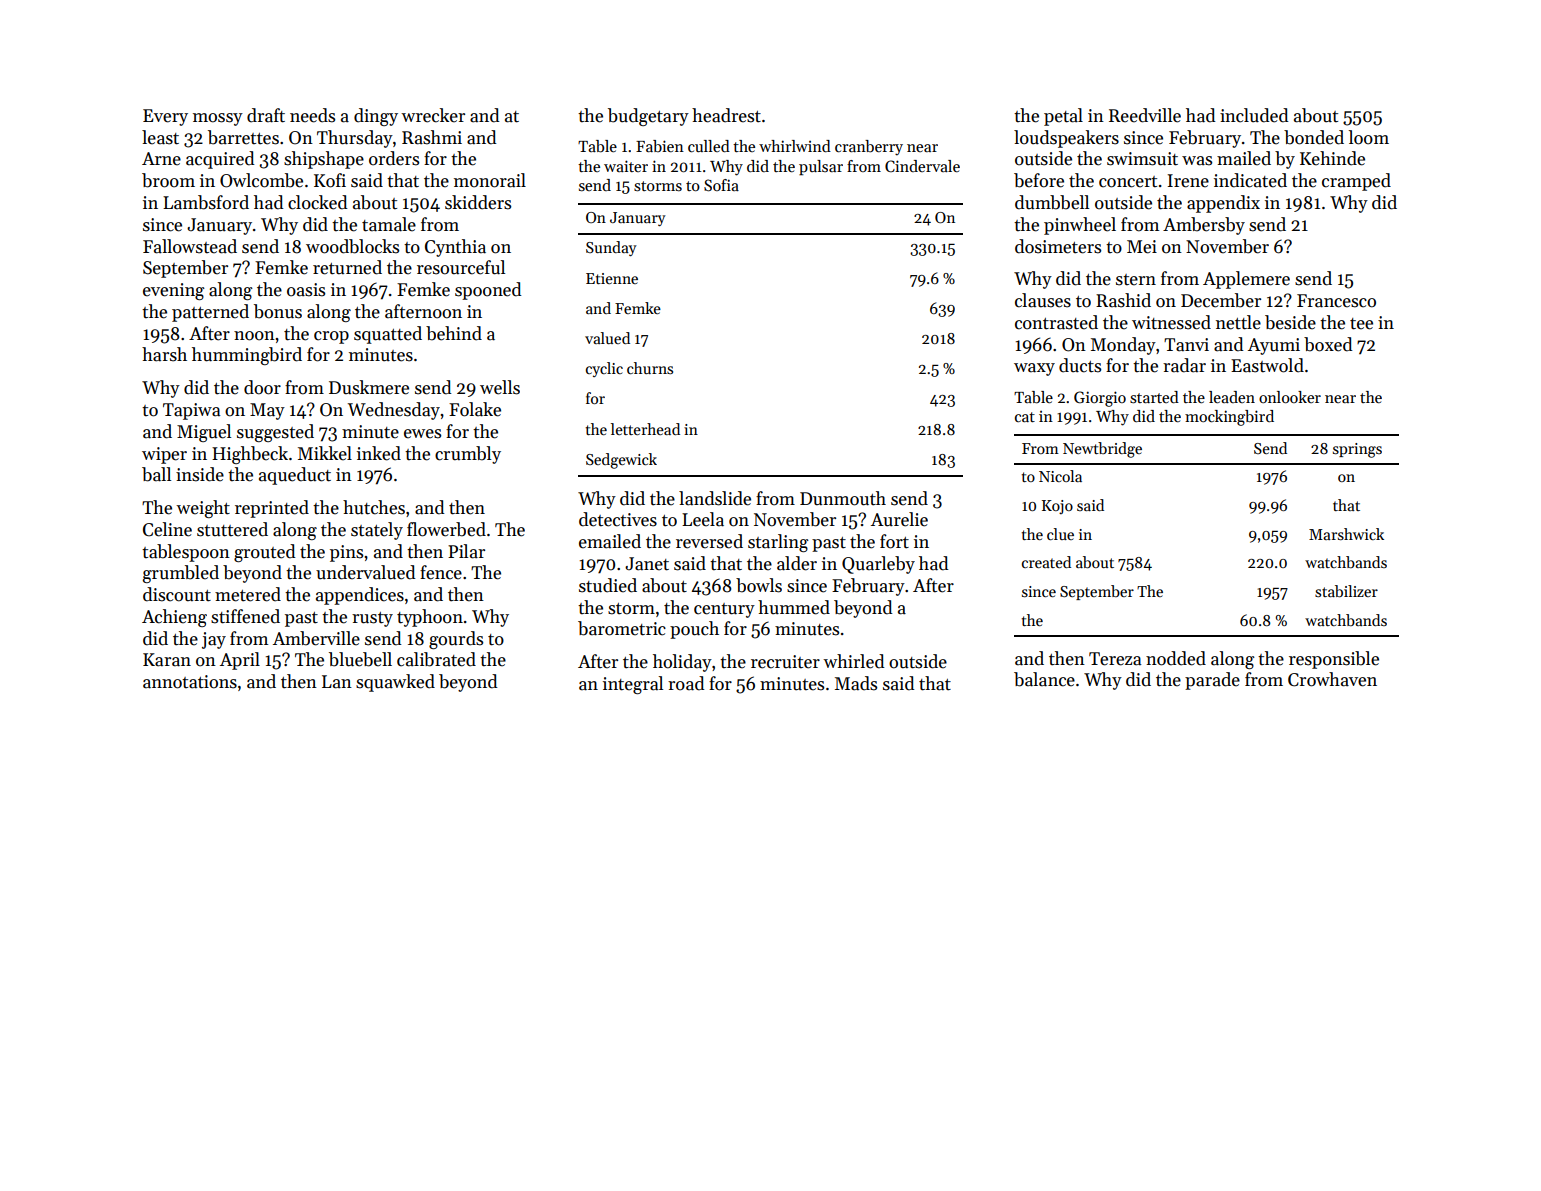  What do you see at coordinates (468, 455) in the screenshot?
I see `crumbly` at bounding box center [468, 455].
